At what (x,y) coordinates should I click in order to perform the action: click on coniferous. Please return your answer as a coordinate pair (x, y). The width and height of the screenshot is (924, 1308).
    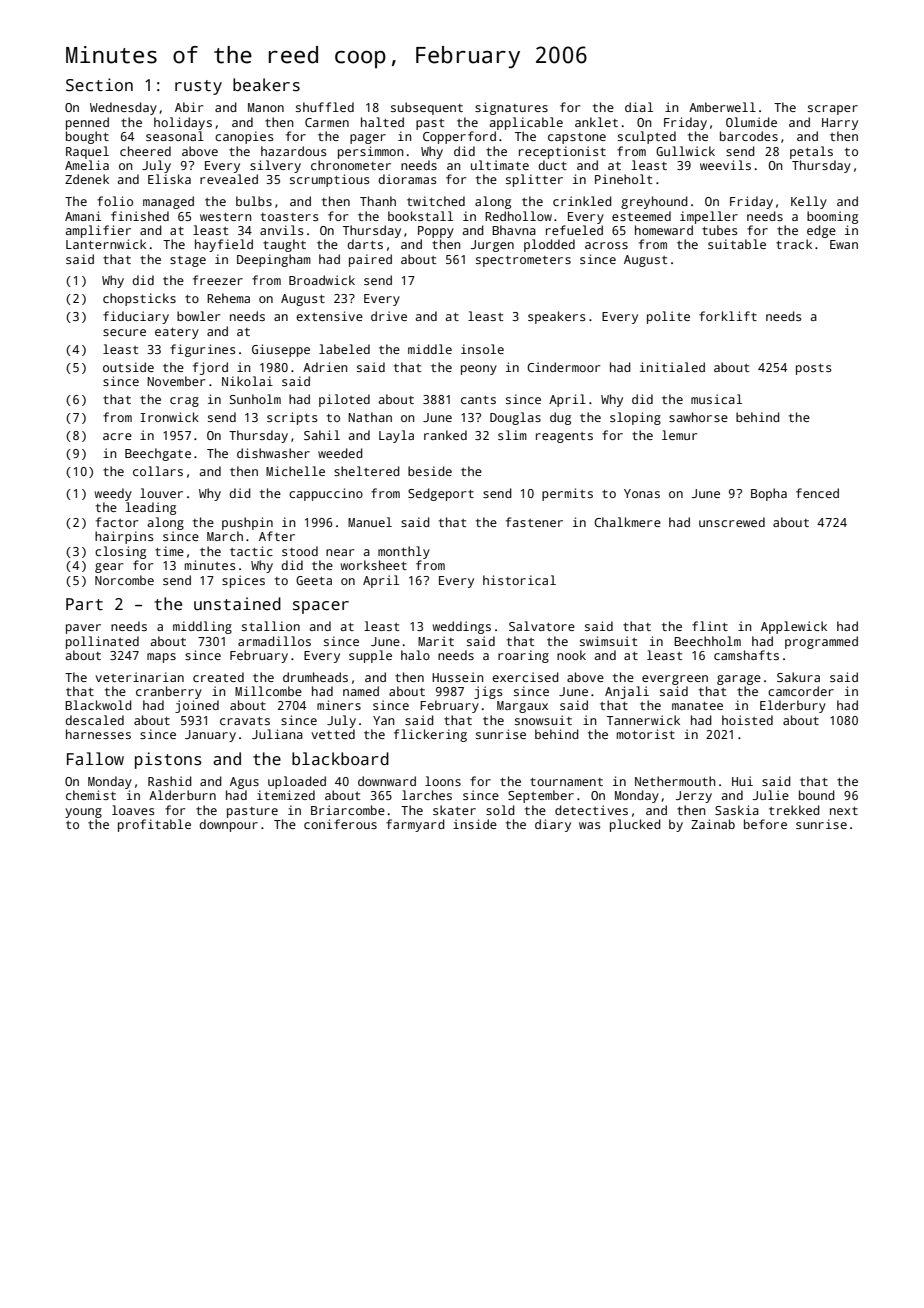
    Looking at the image, I should click on (340, 824).
